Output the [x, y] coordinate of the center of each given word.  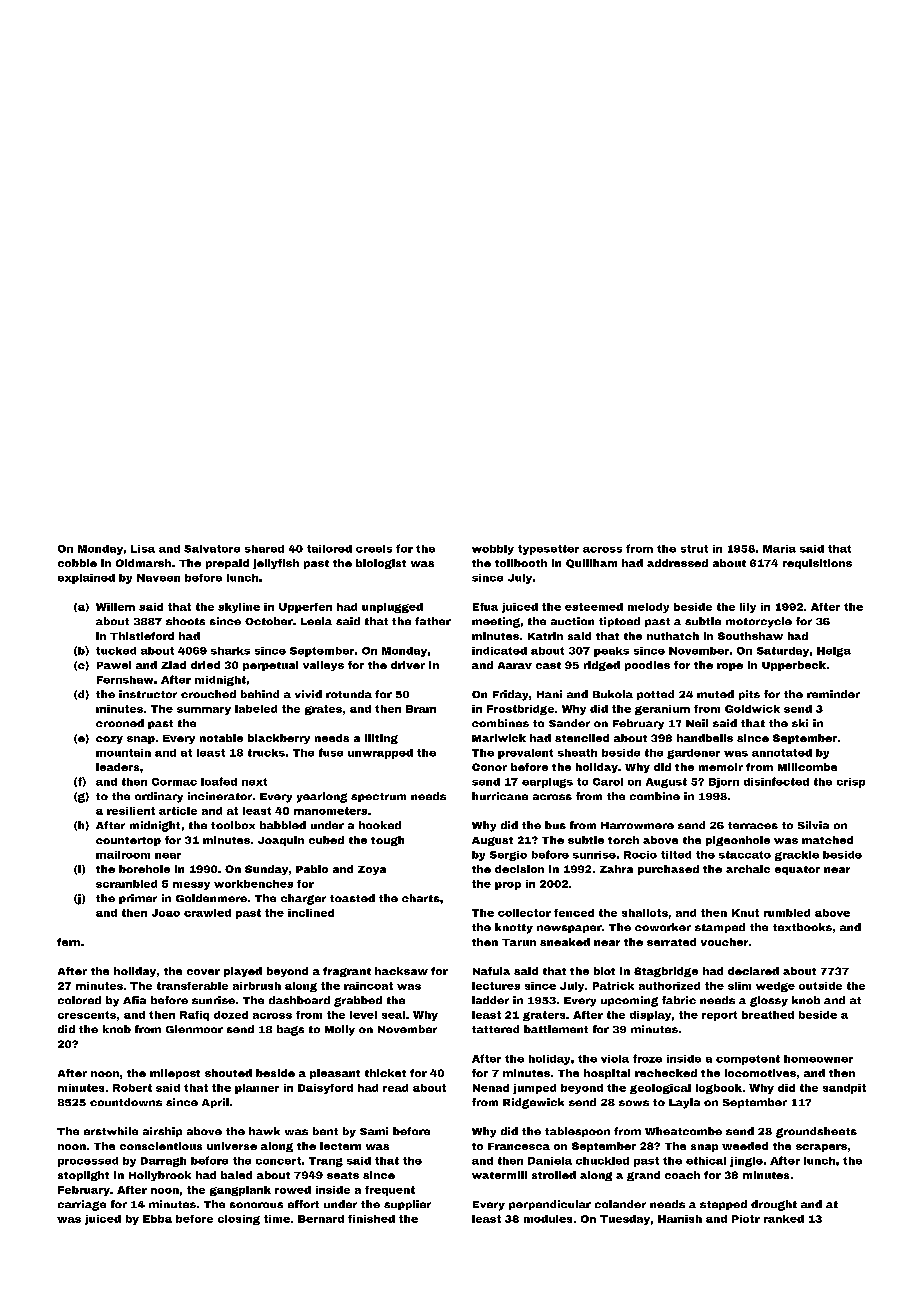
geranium [662, 710]
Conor [489, 767]
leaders [117, 767]
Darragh [163, 1162]
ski [800, 723]
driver [408, 665]
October [269, 621]
